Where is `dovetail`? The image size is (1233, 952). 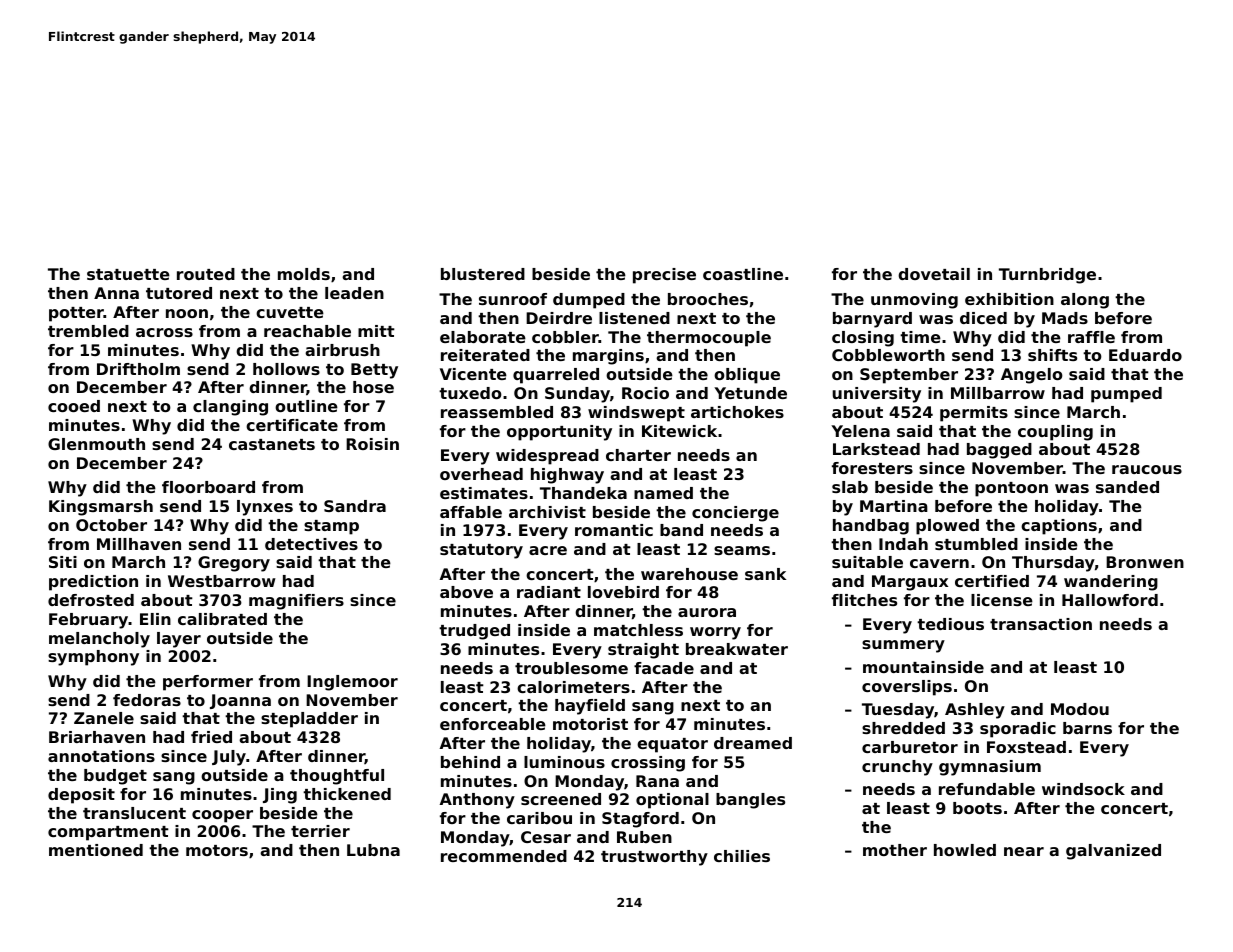 dovetail is located at coordinates (934, 274).
